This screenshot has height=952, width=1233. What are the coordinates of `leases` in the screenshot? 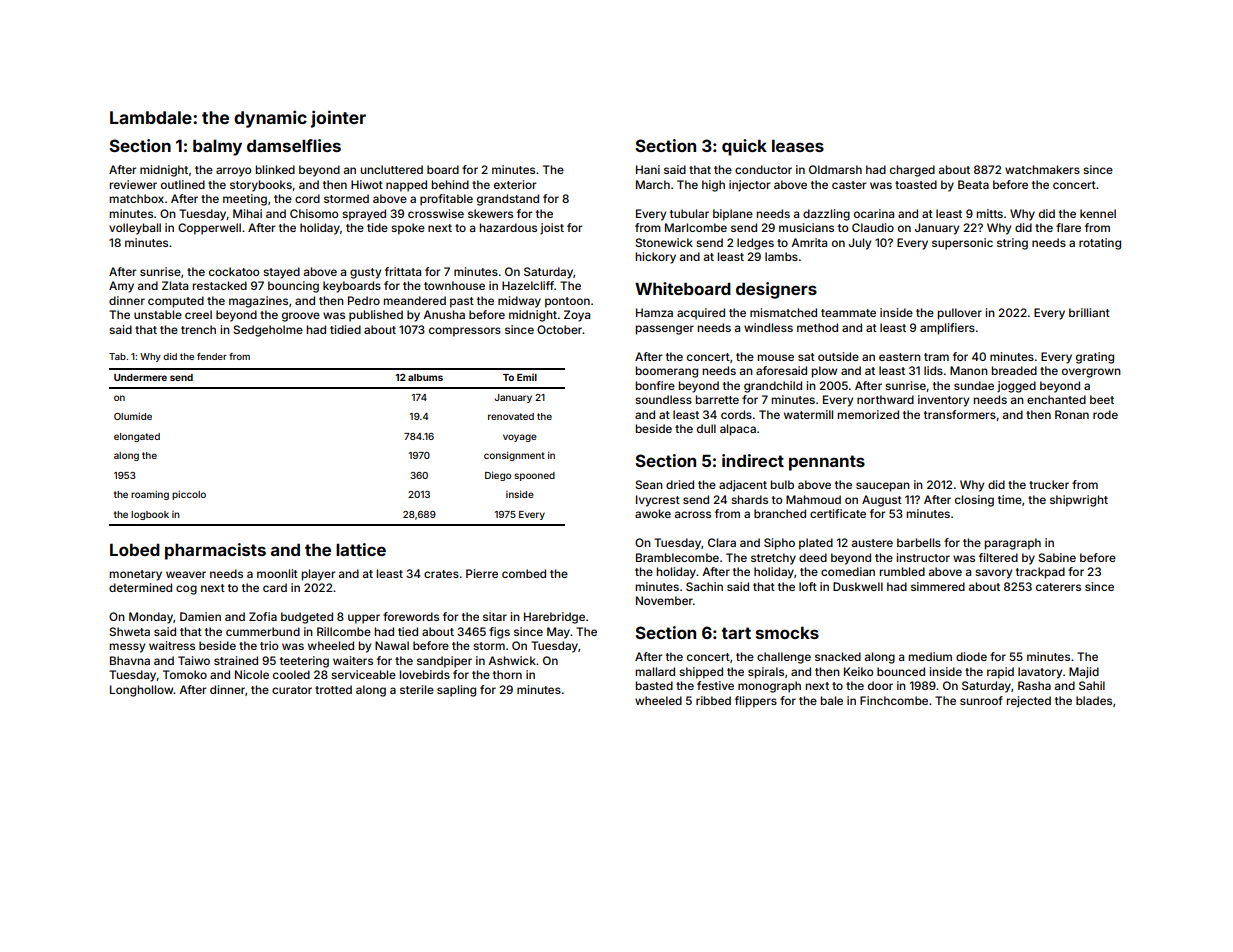 It's located at (798, 145).
